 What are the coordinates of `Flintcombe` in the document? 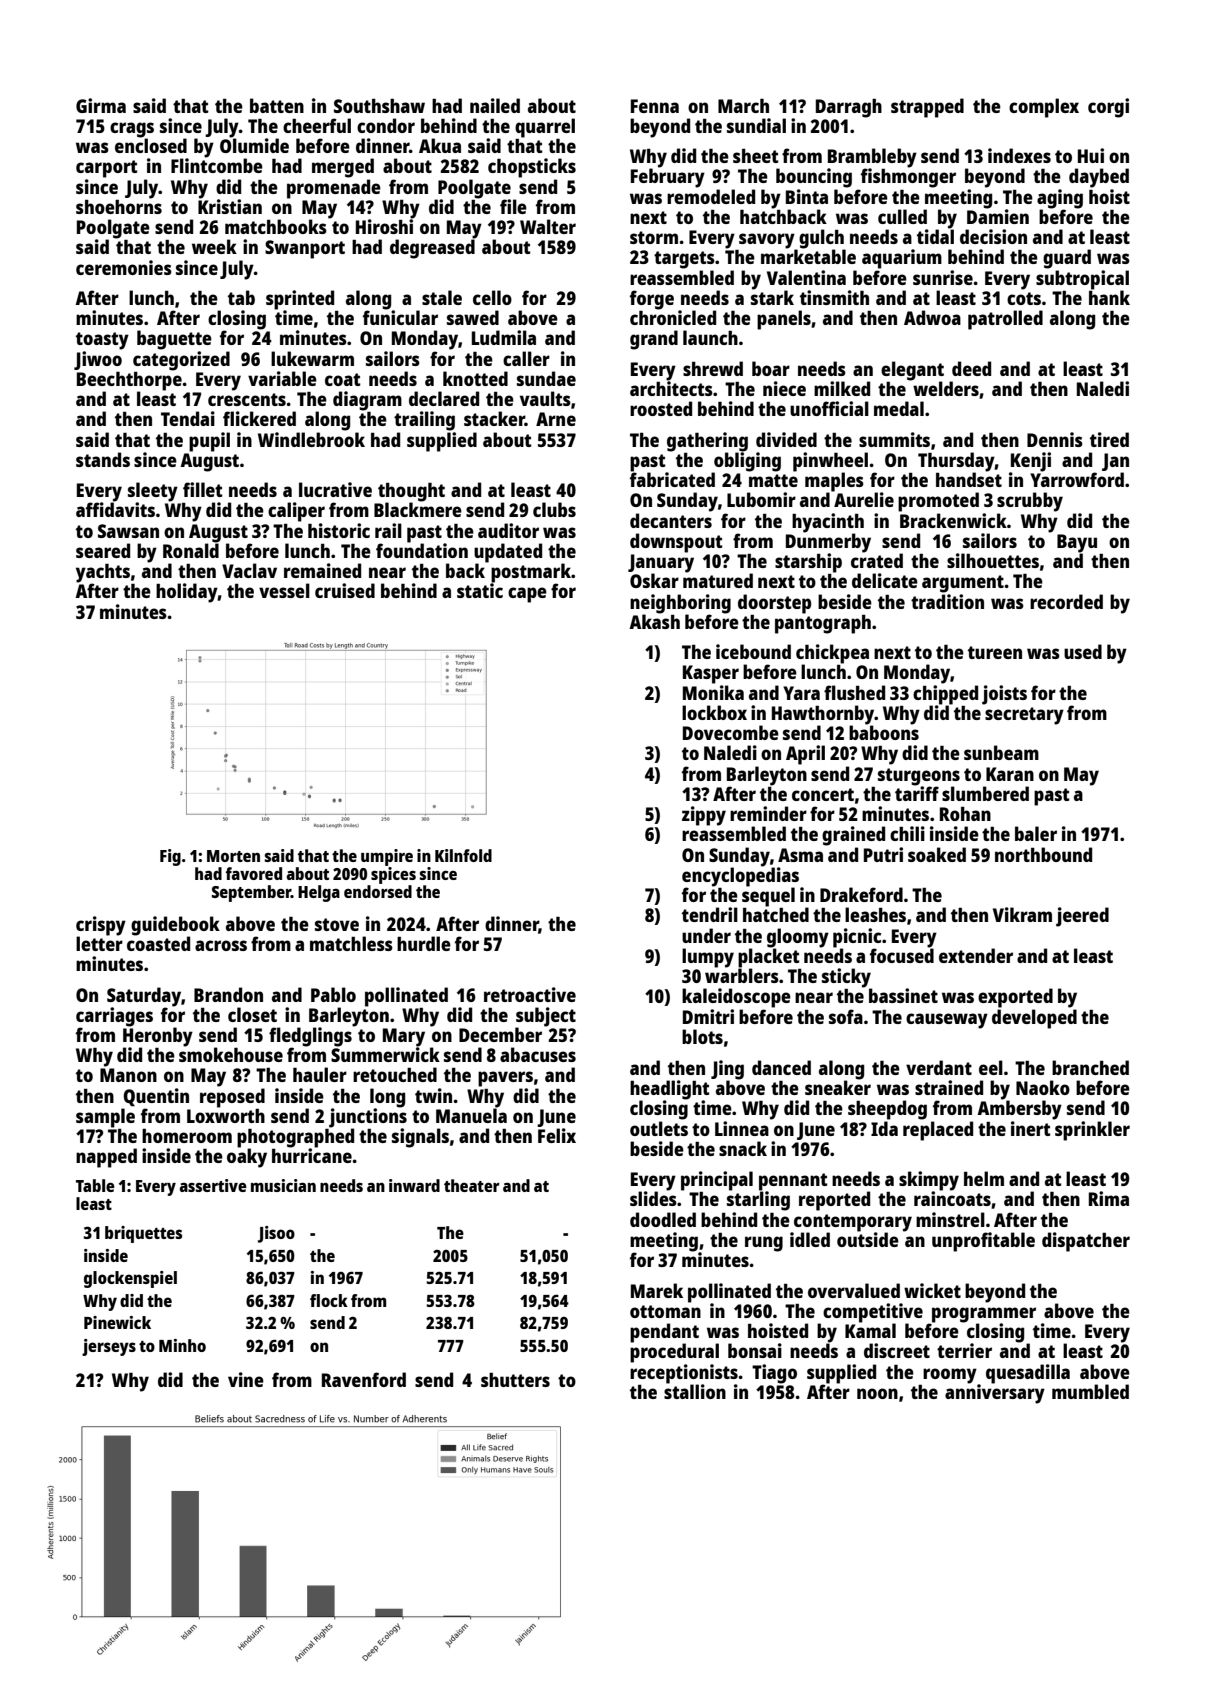 It's located at (217, 165).
